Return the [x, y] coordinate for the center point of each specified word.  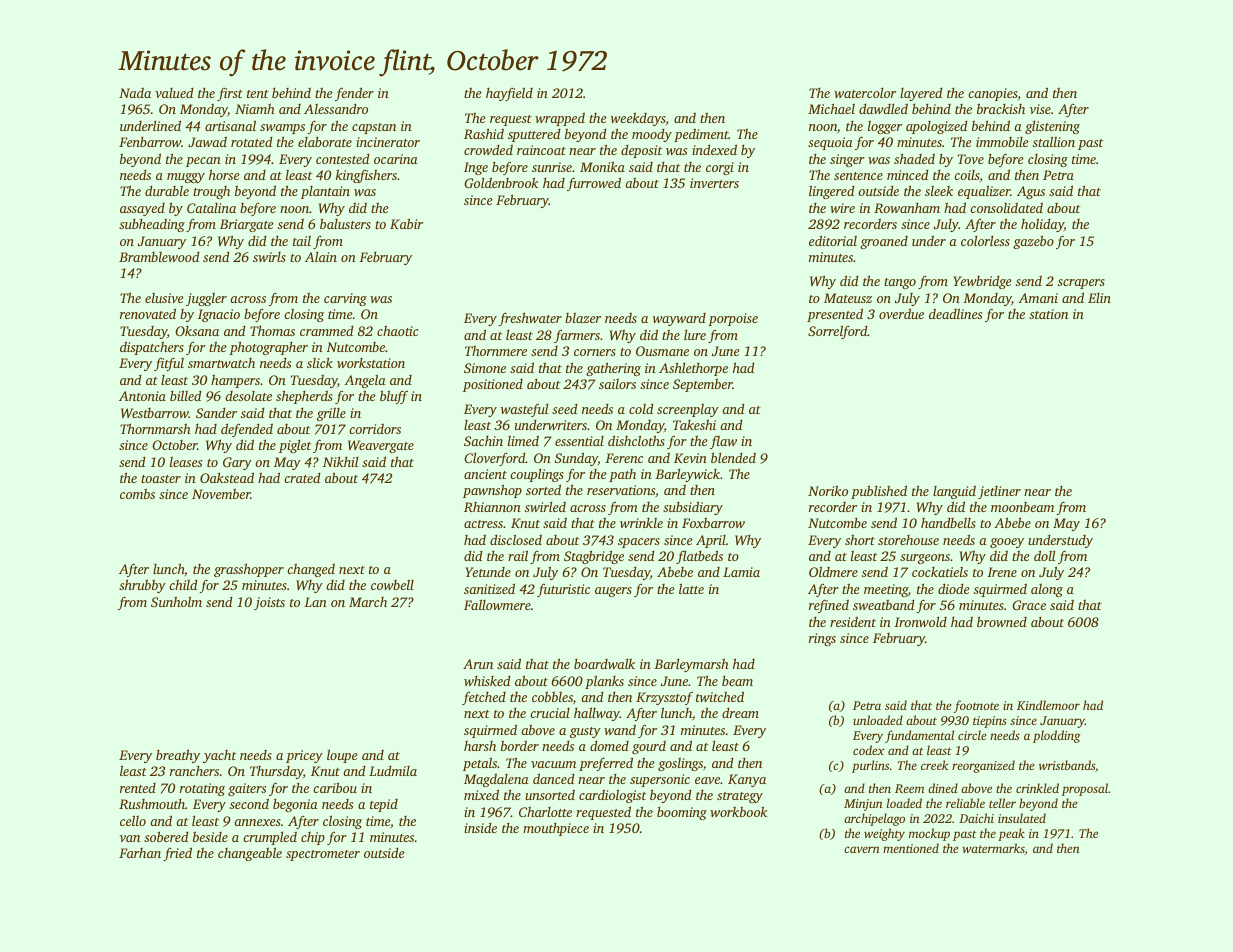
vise [1040, 109]
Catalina [211, 208]
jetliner [999, 492]
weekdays [638, 119]
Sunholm [176, 601]
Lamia [741, 572]
